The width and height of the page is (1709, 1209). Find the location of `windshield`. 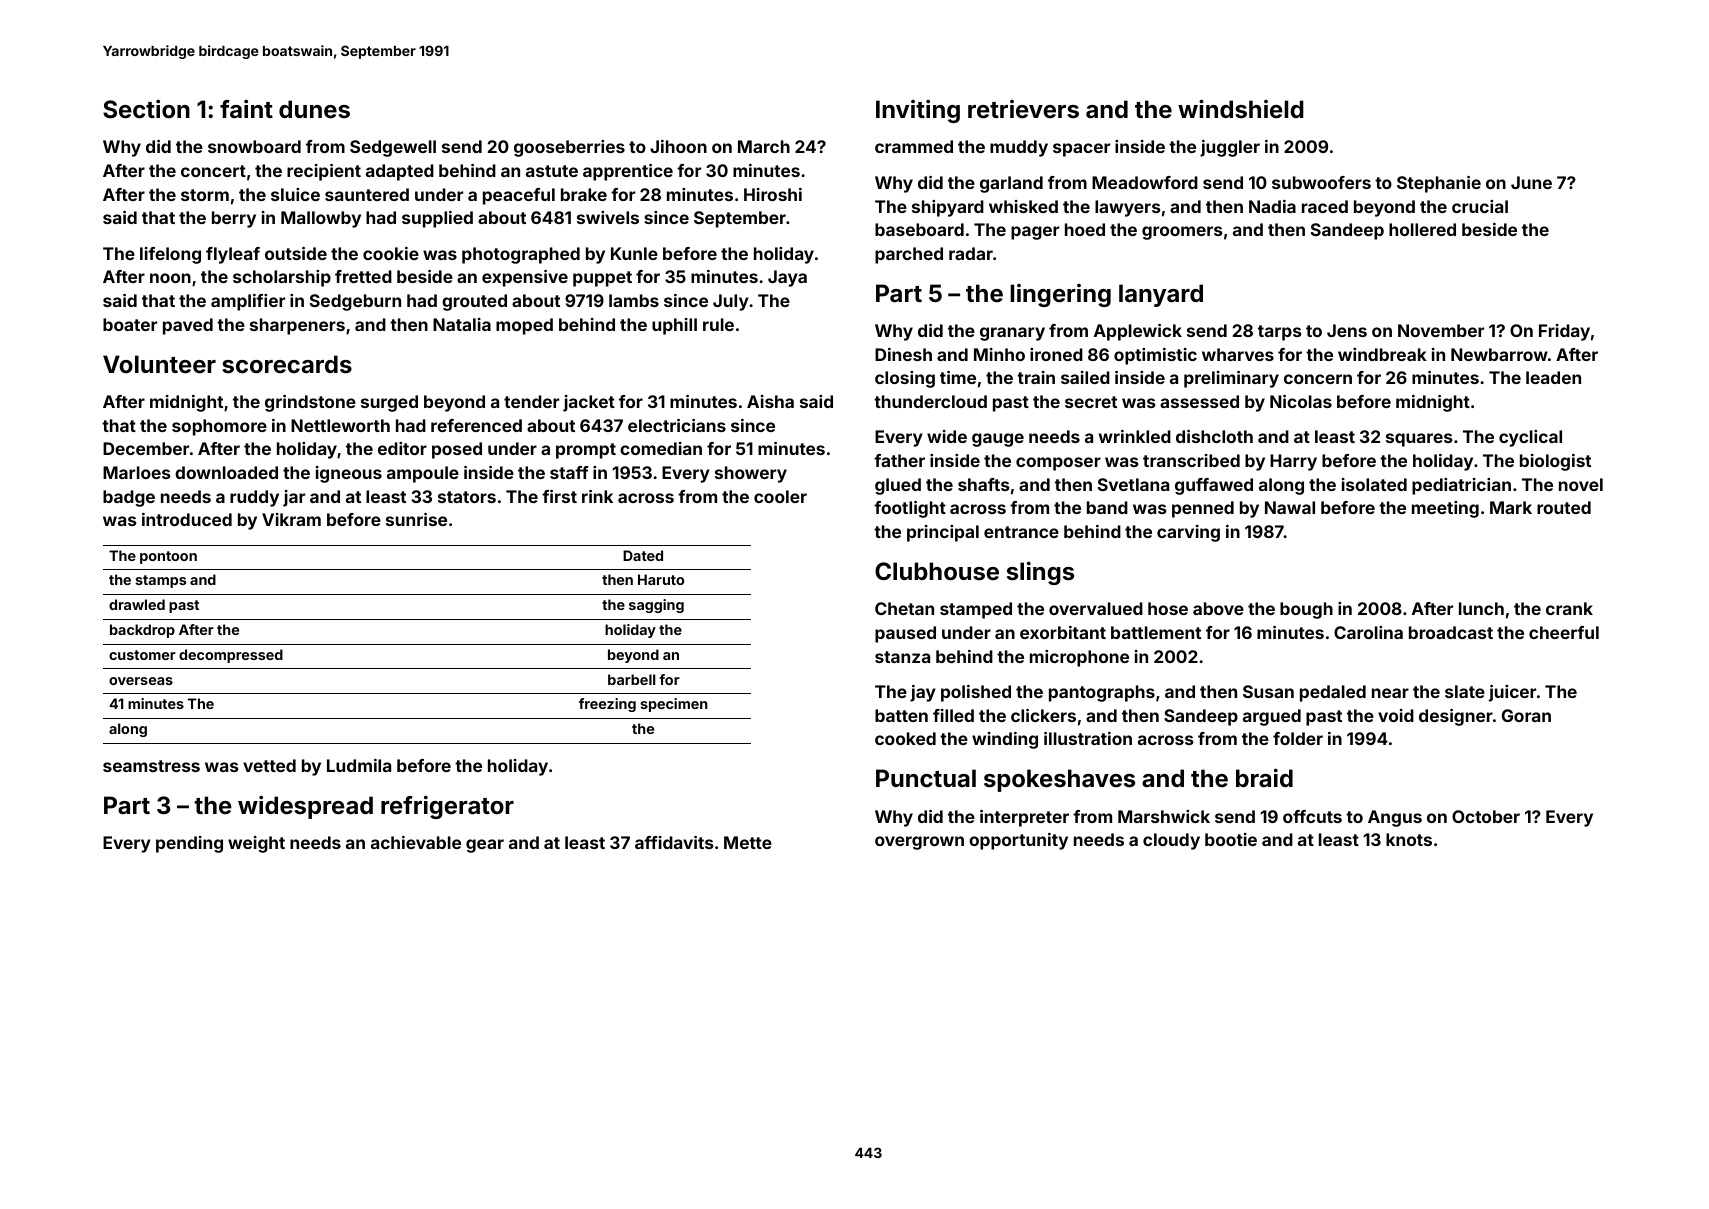

windshield is located at coordinates (1241, 109).
